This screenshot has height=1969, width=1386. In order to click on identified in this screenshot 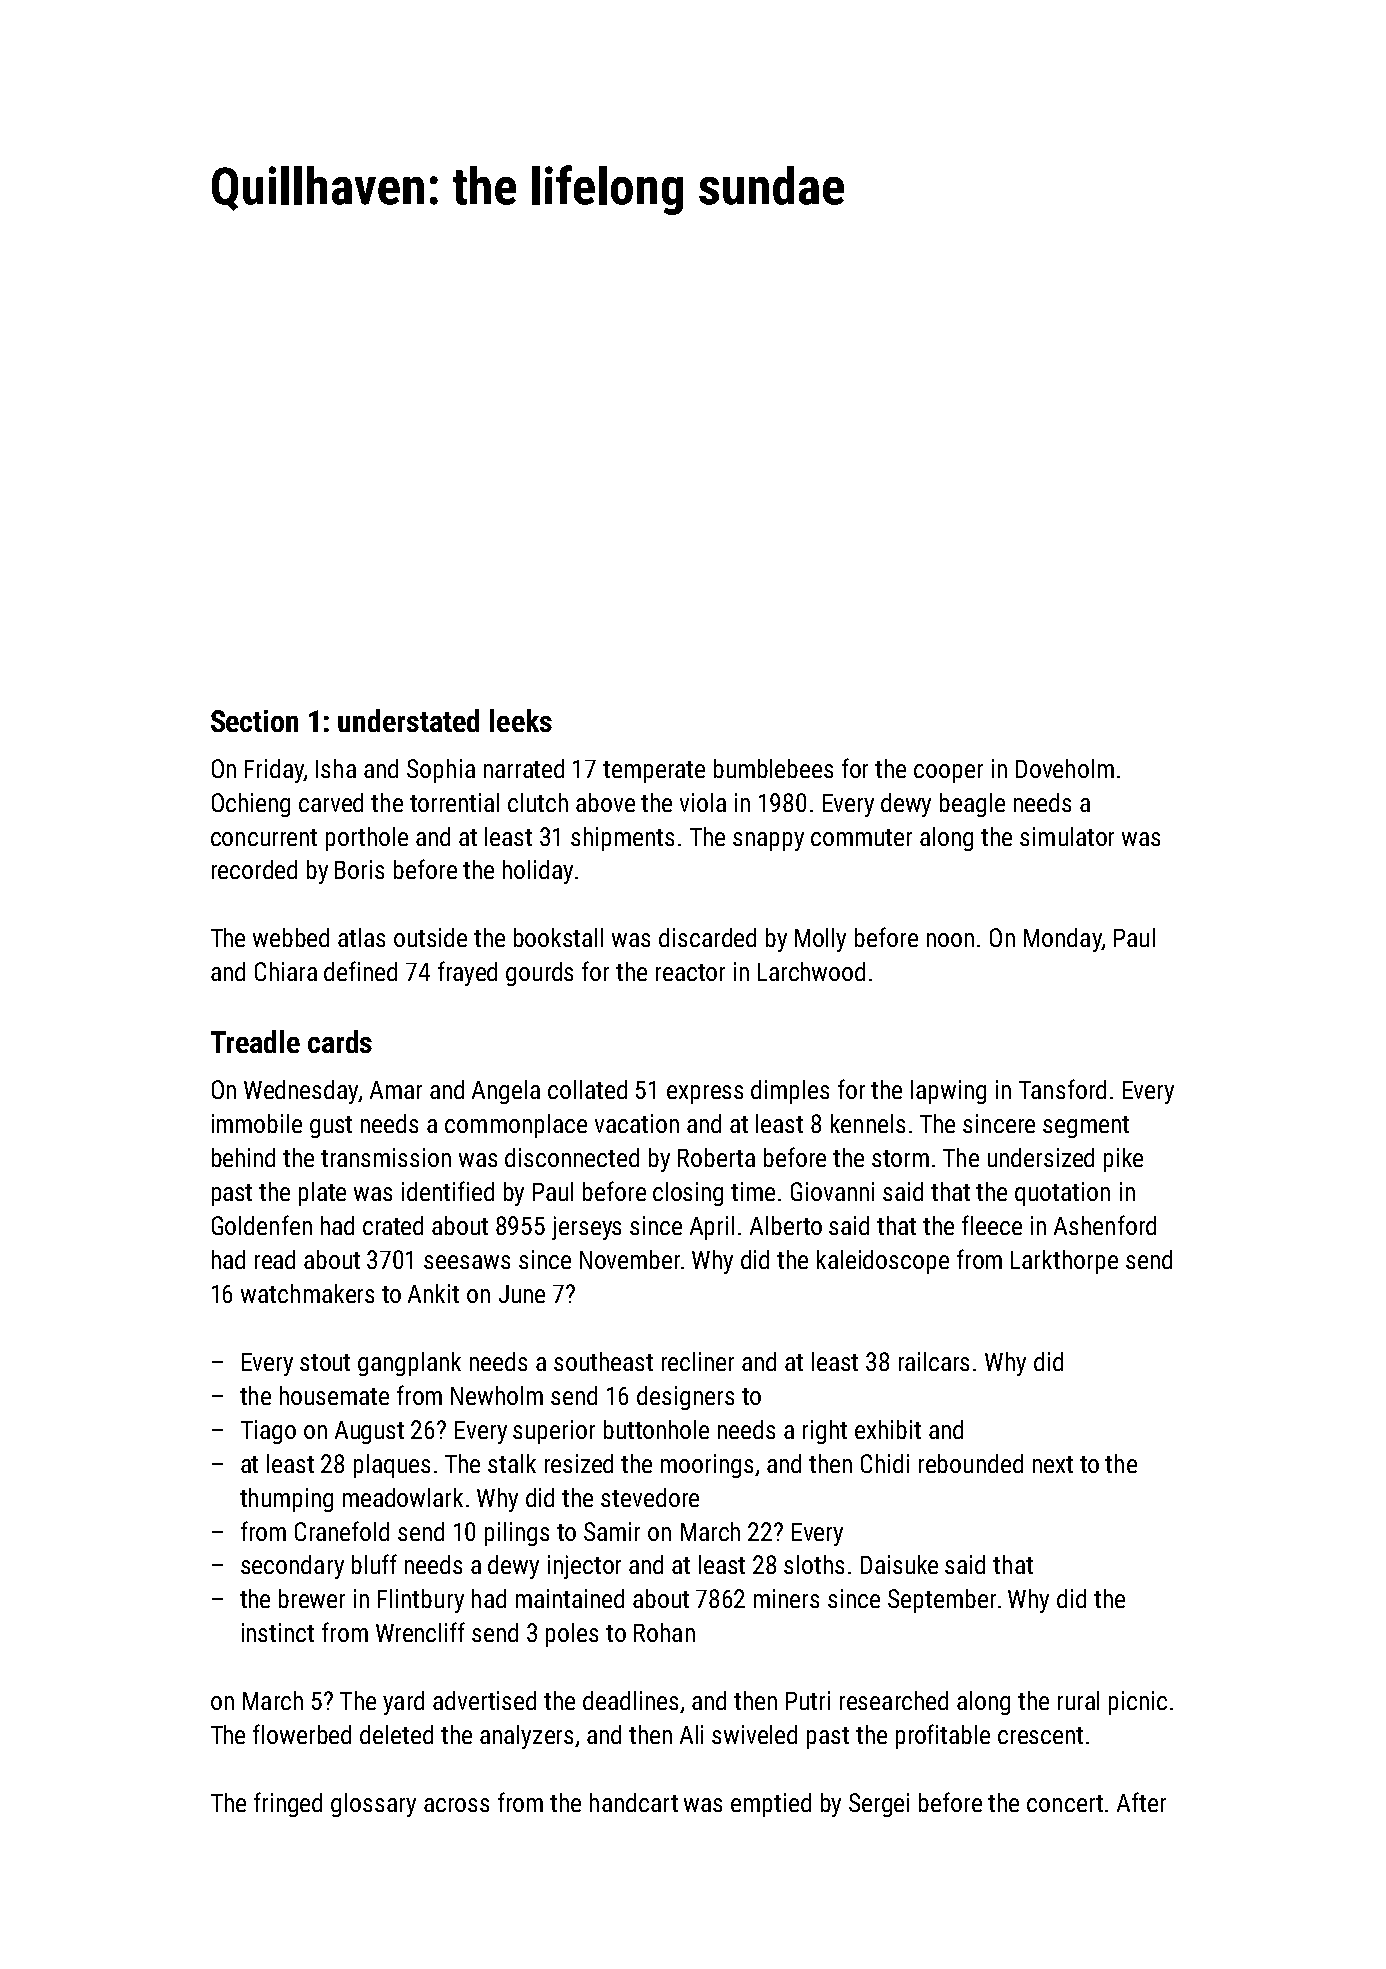, I will do `click(448, 1191)`.
